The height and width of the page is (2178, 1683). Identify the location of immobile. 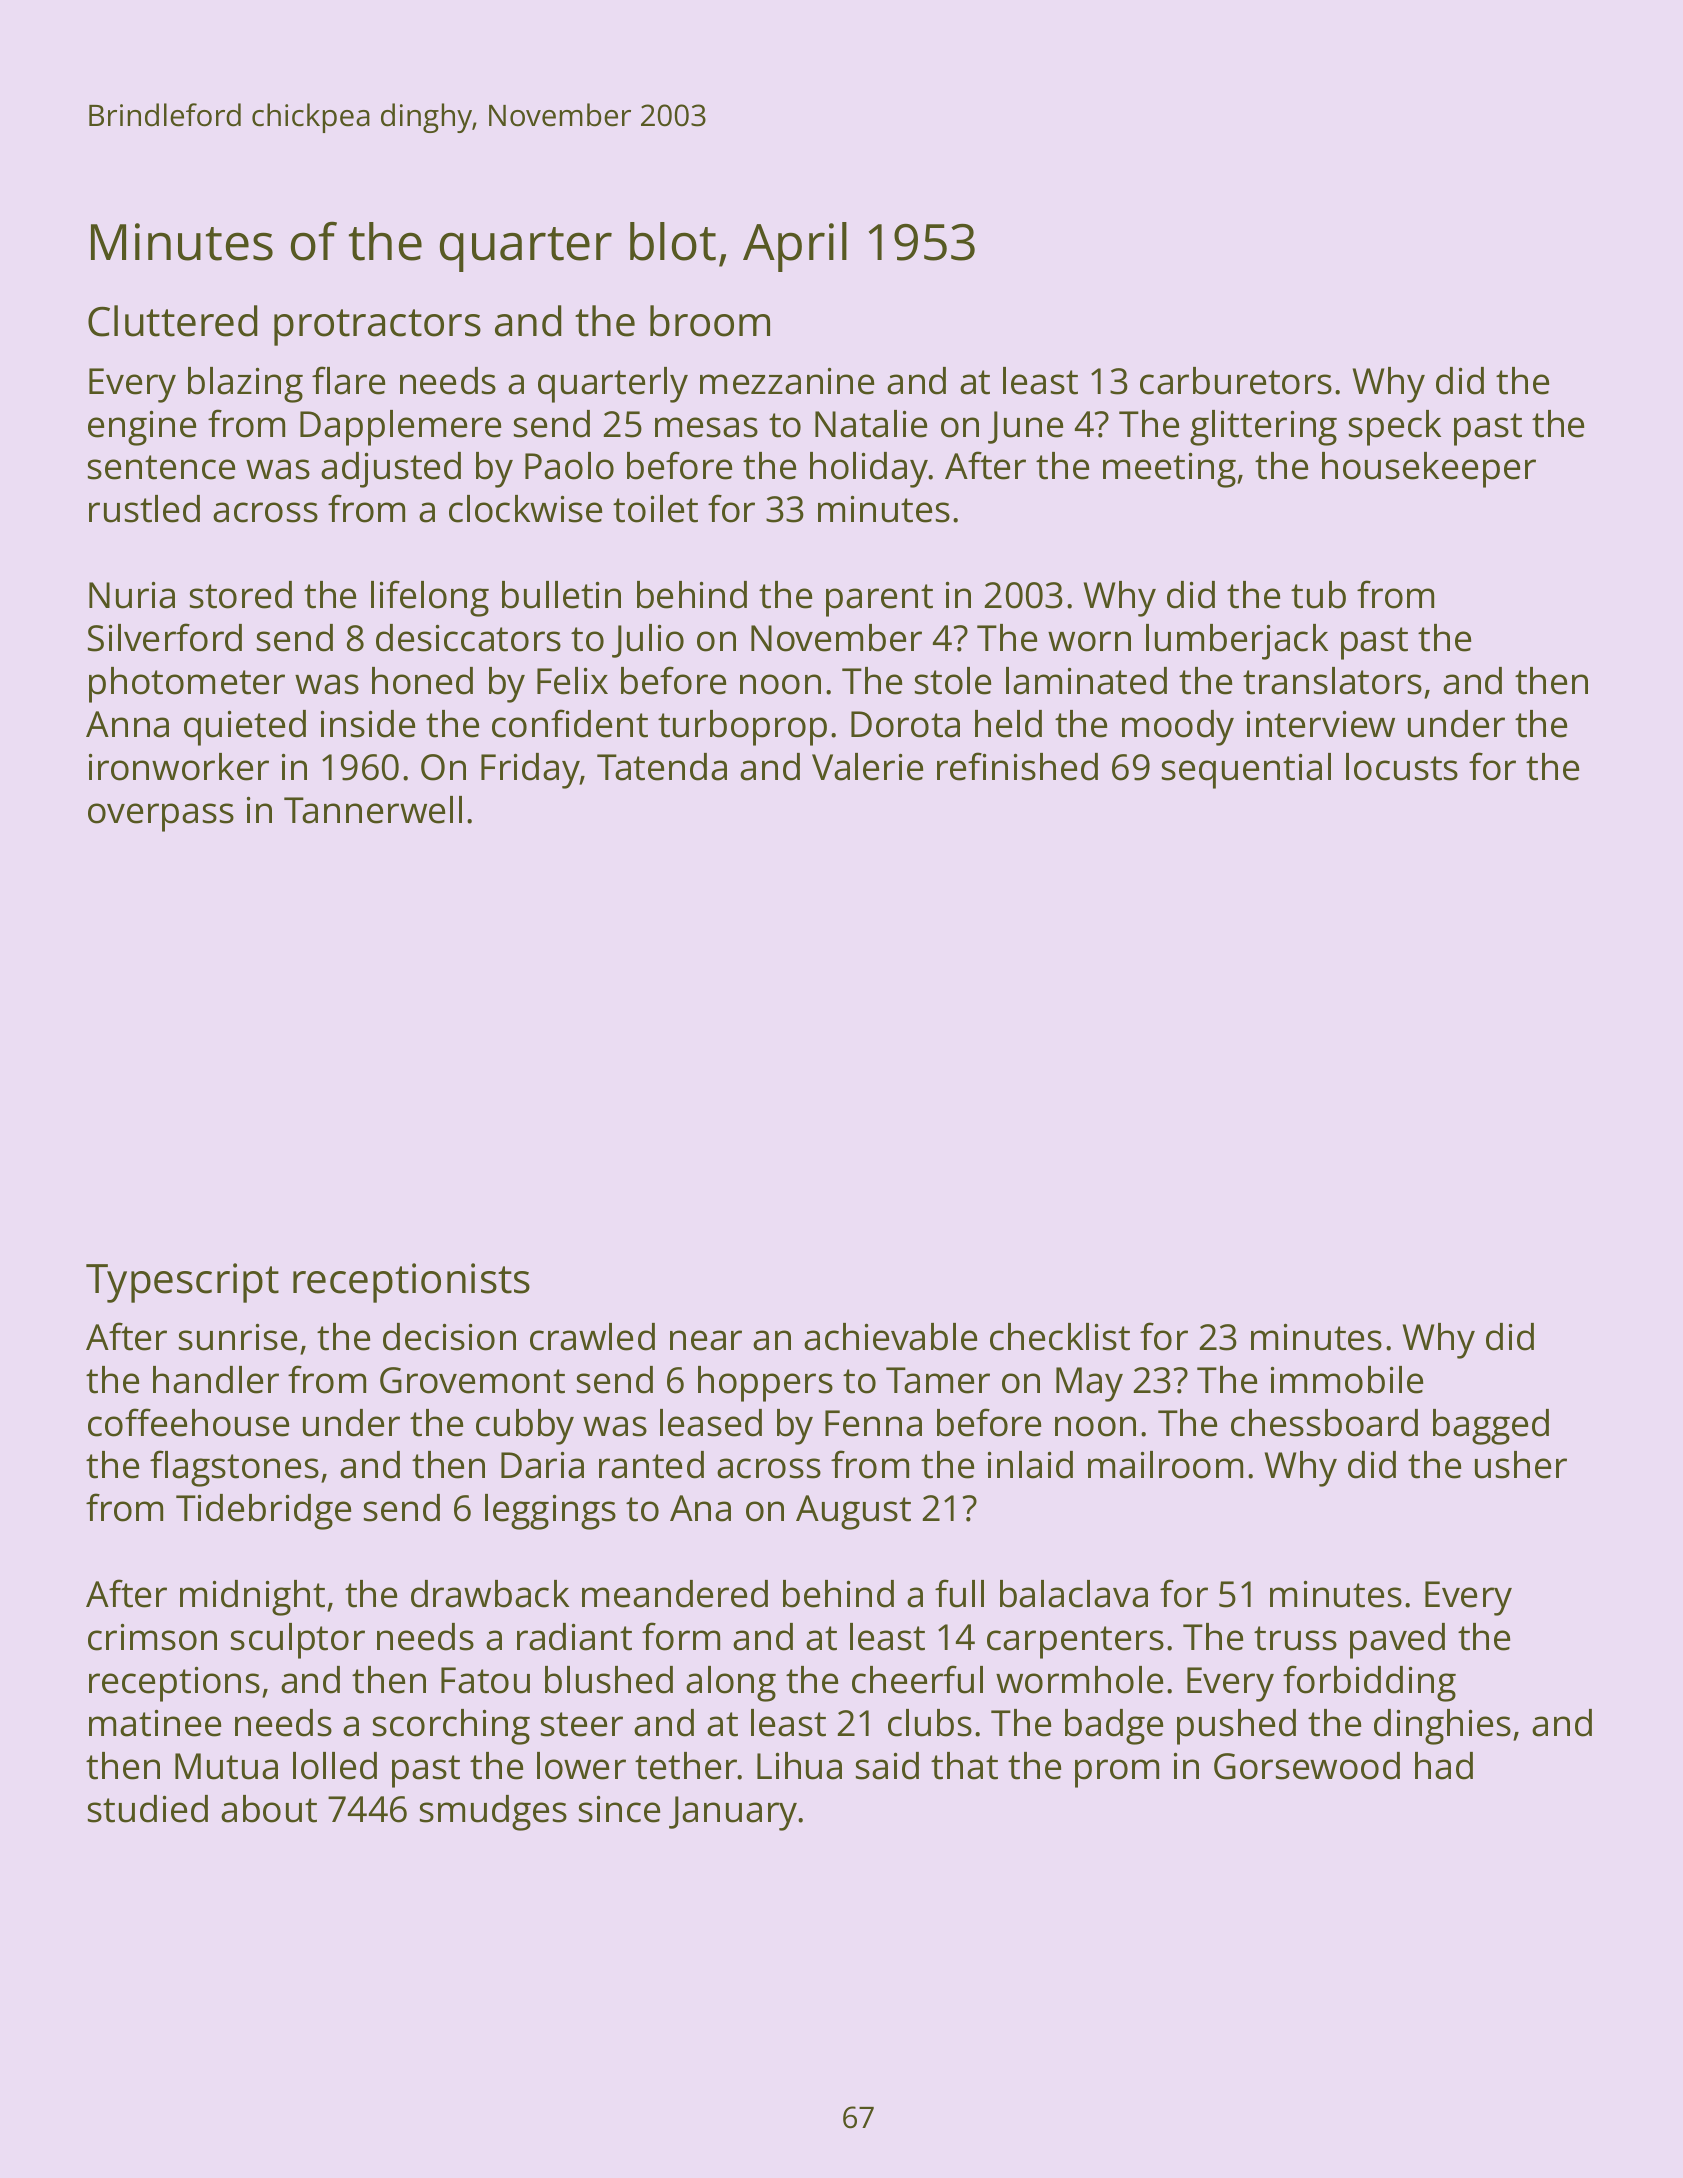
(1347, 1380).
